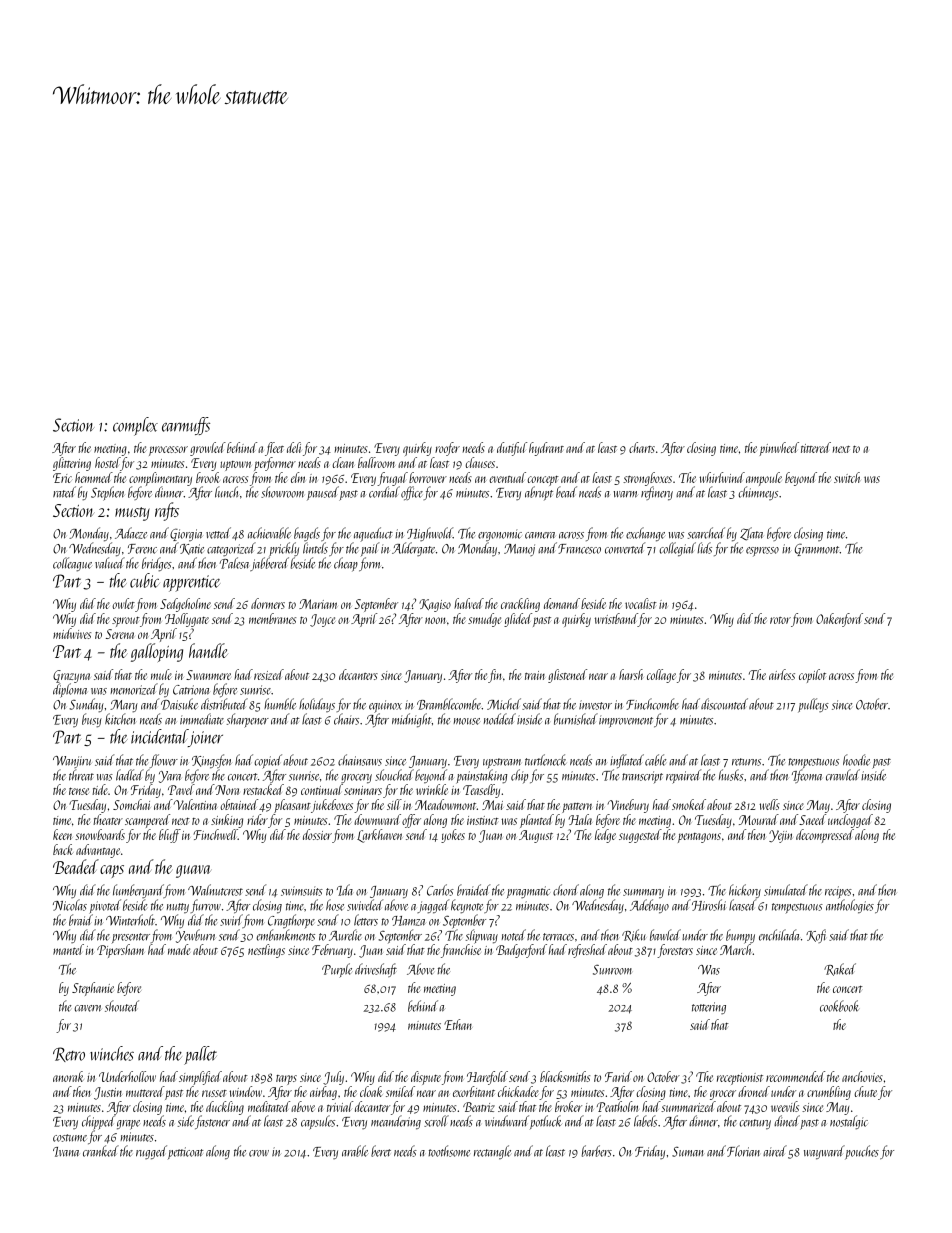  I want to click on roofer, so click(447, 449).
